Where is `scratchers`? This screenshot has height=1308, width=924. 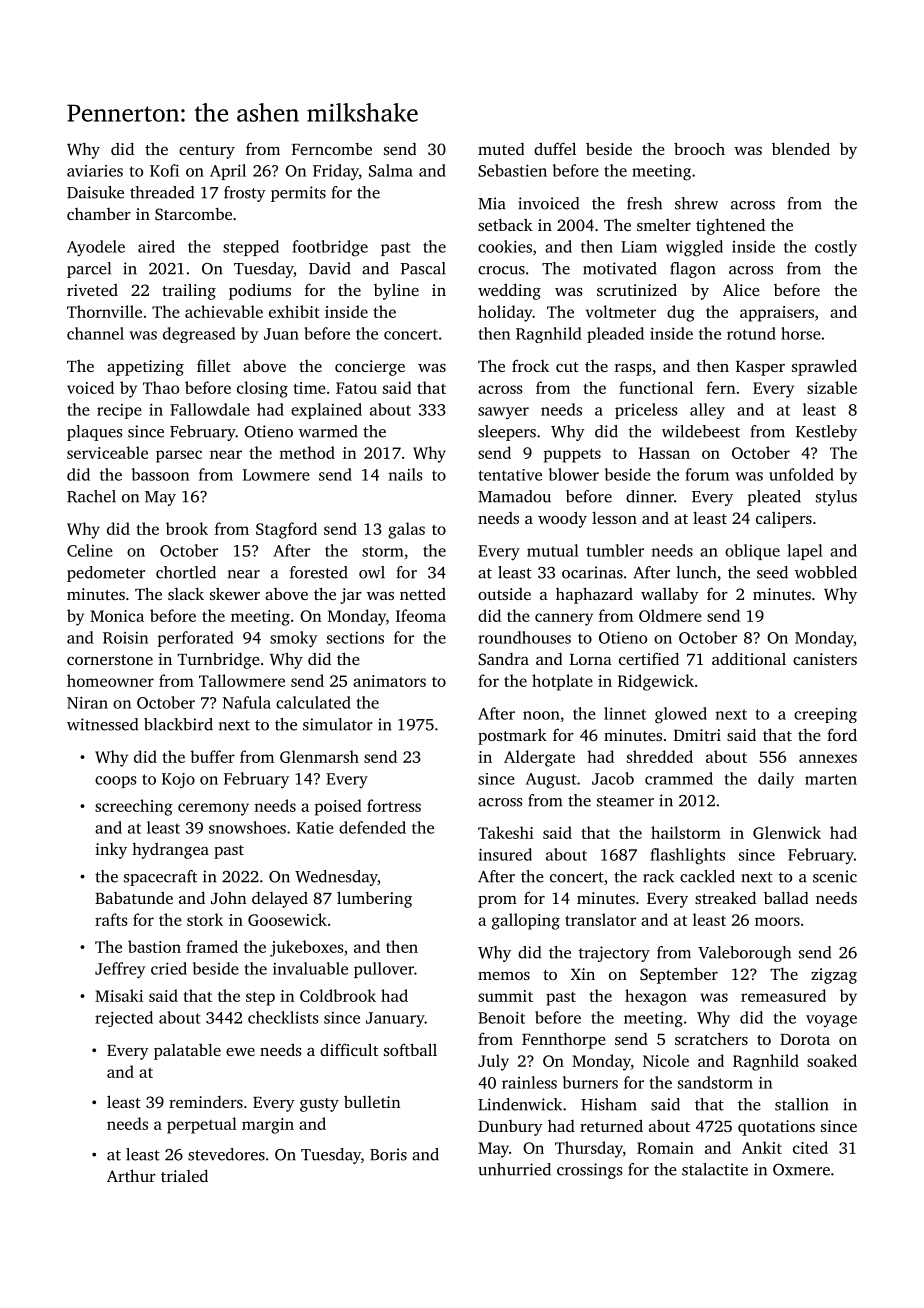
scratchers is located at coordinates (711, 1039).
